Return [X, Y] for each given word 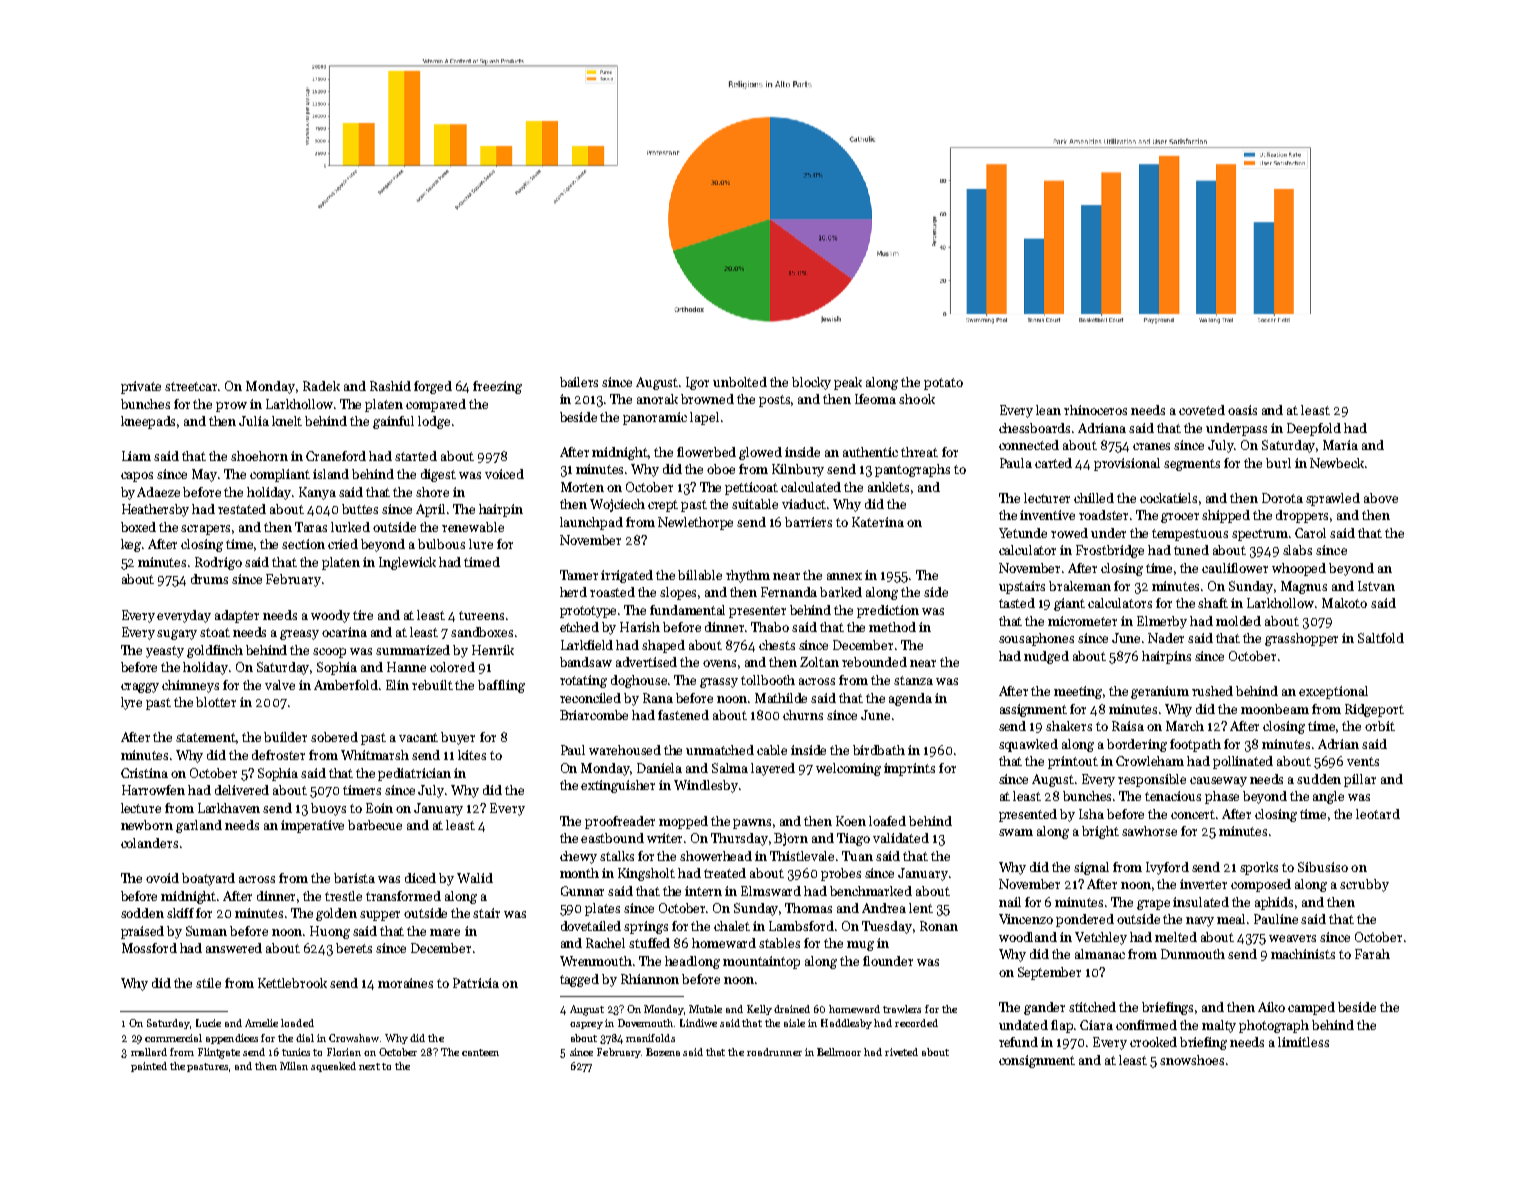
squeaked [333, 1067]
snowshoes [1192, 1060]
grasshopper [1301, 639]
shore [432, 492]
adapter [237, 616]
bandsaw [586, 662]
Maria [1340, 445]
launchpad [591, 523]
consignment [1037, 1061]
